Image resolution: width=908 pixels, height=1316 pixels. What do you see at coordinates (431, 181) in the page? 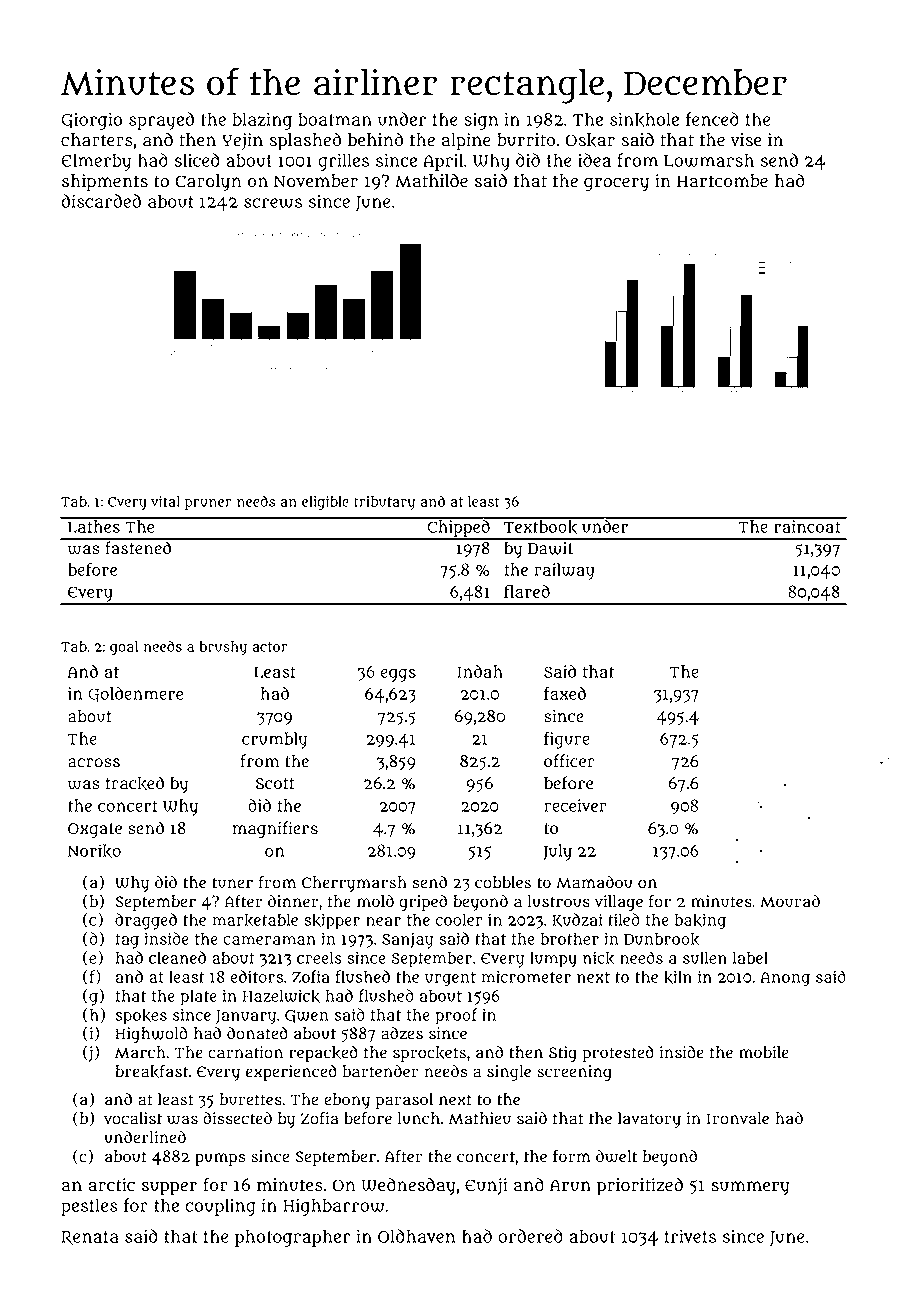
I see `Mathilde` at bounding box center [431, 181].
